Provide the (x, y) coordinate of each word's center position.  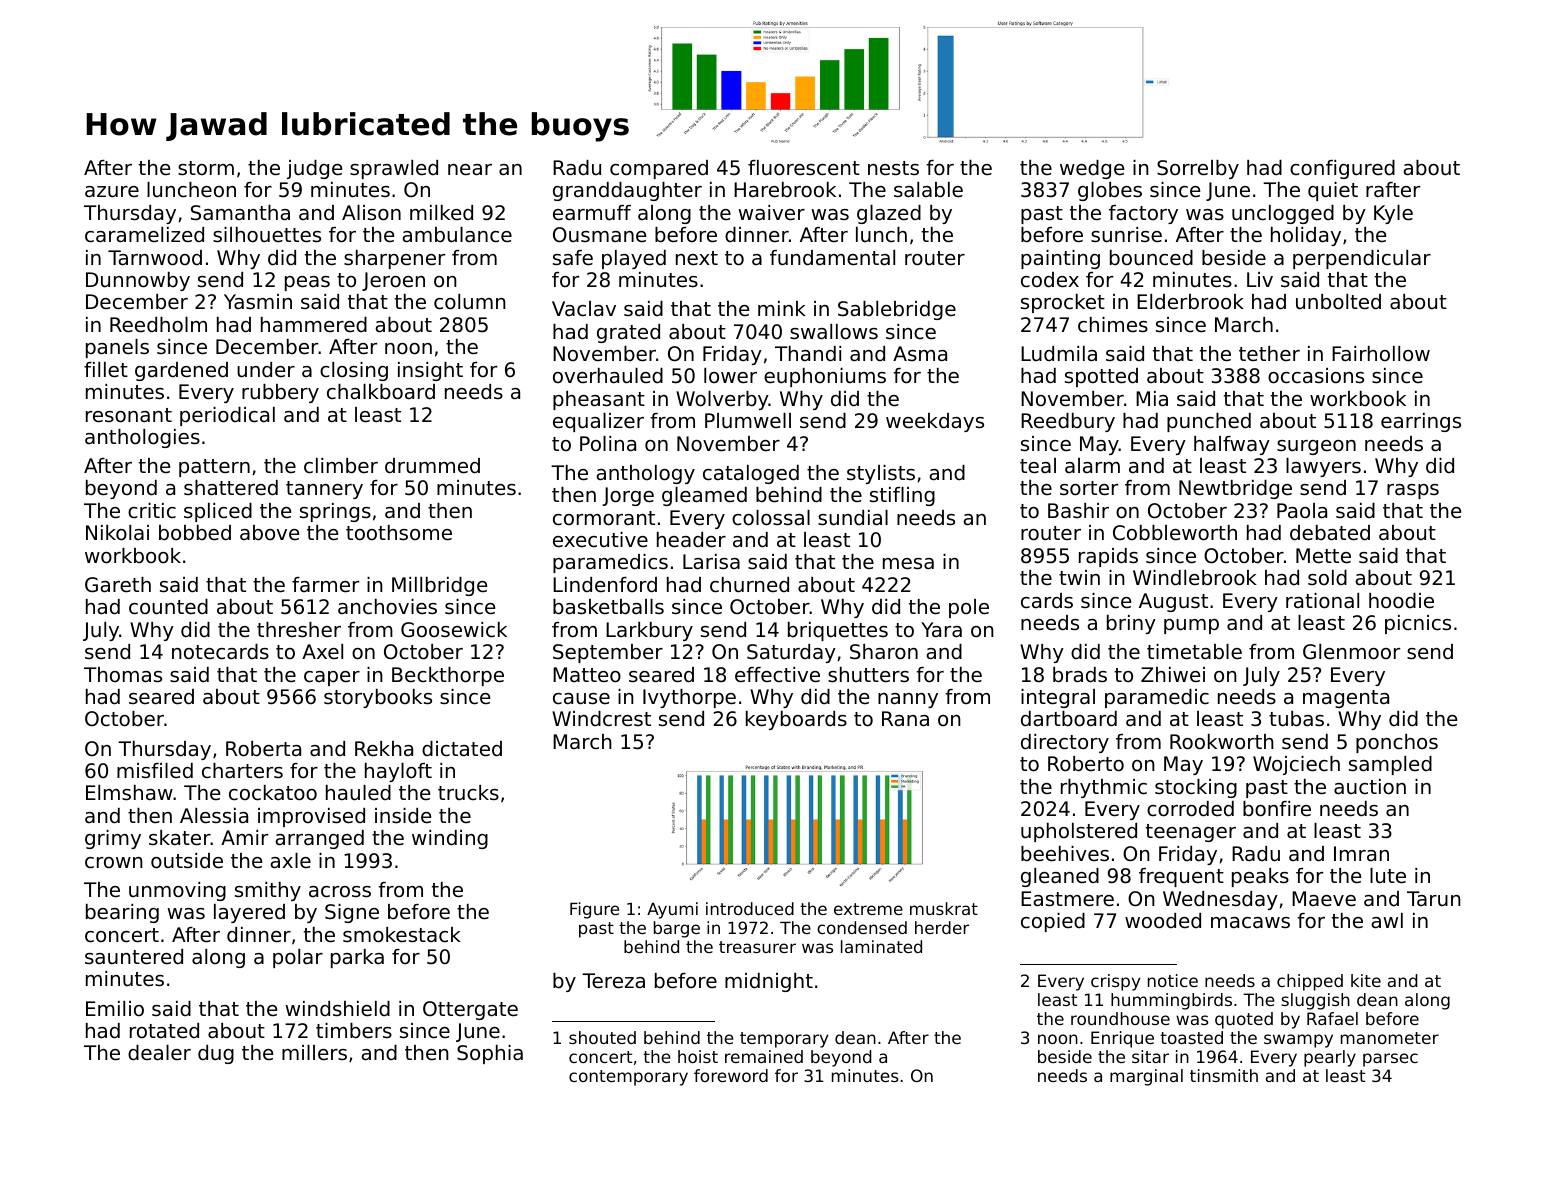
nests (893, 168)
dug (216, 1054)
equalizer (598, 422)
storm (206, 168)
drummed (432, 466)
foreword (731, 1075)
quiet (1333, 191)
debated (1330, 533)
